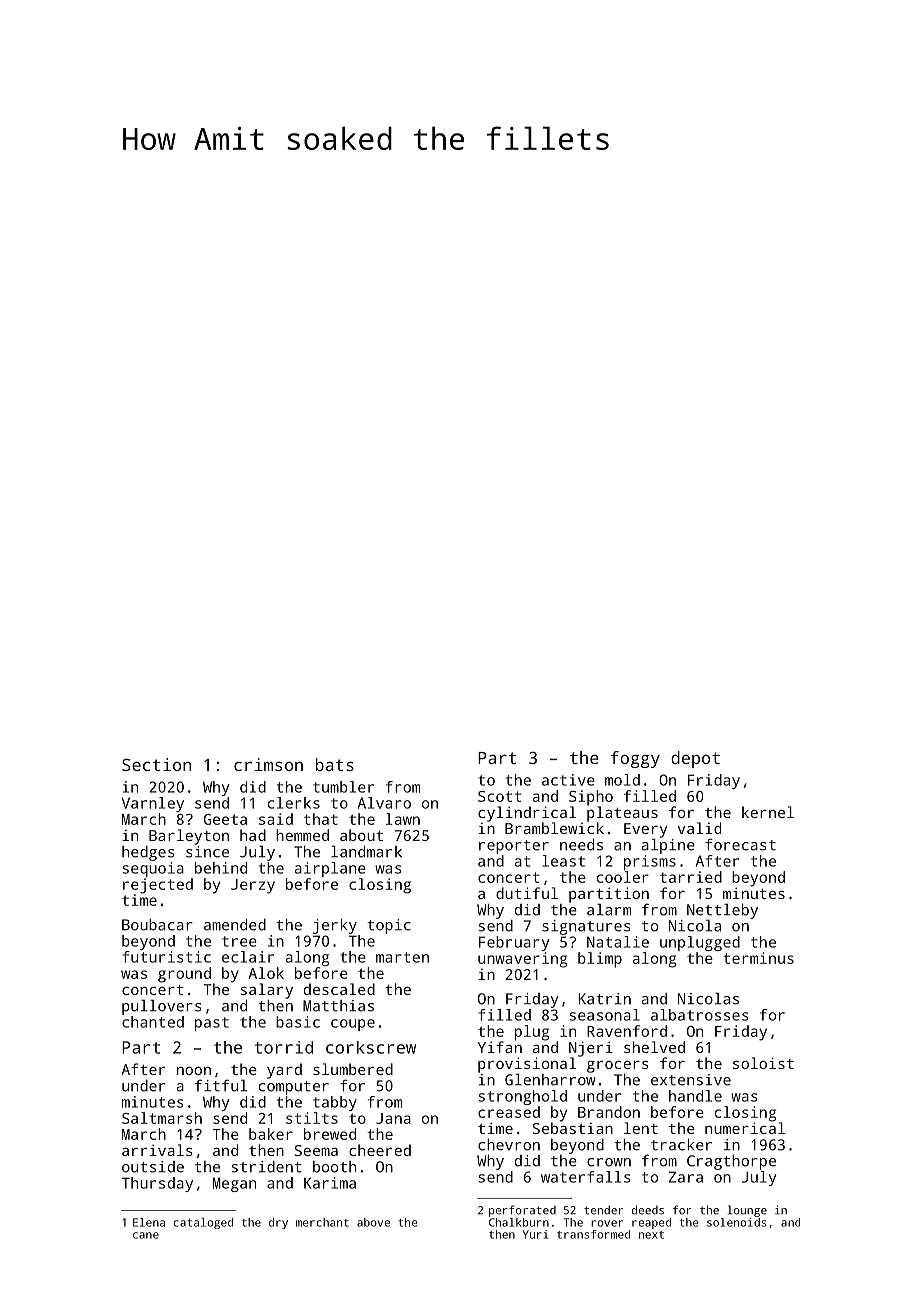 The width and height of the document is (924, 1308). What do you see at coordinates (768, 812) in the document?
I see `kernel` at bounding box center [768, 812].
